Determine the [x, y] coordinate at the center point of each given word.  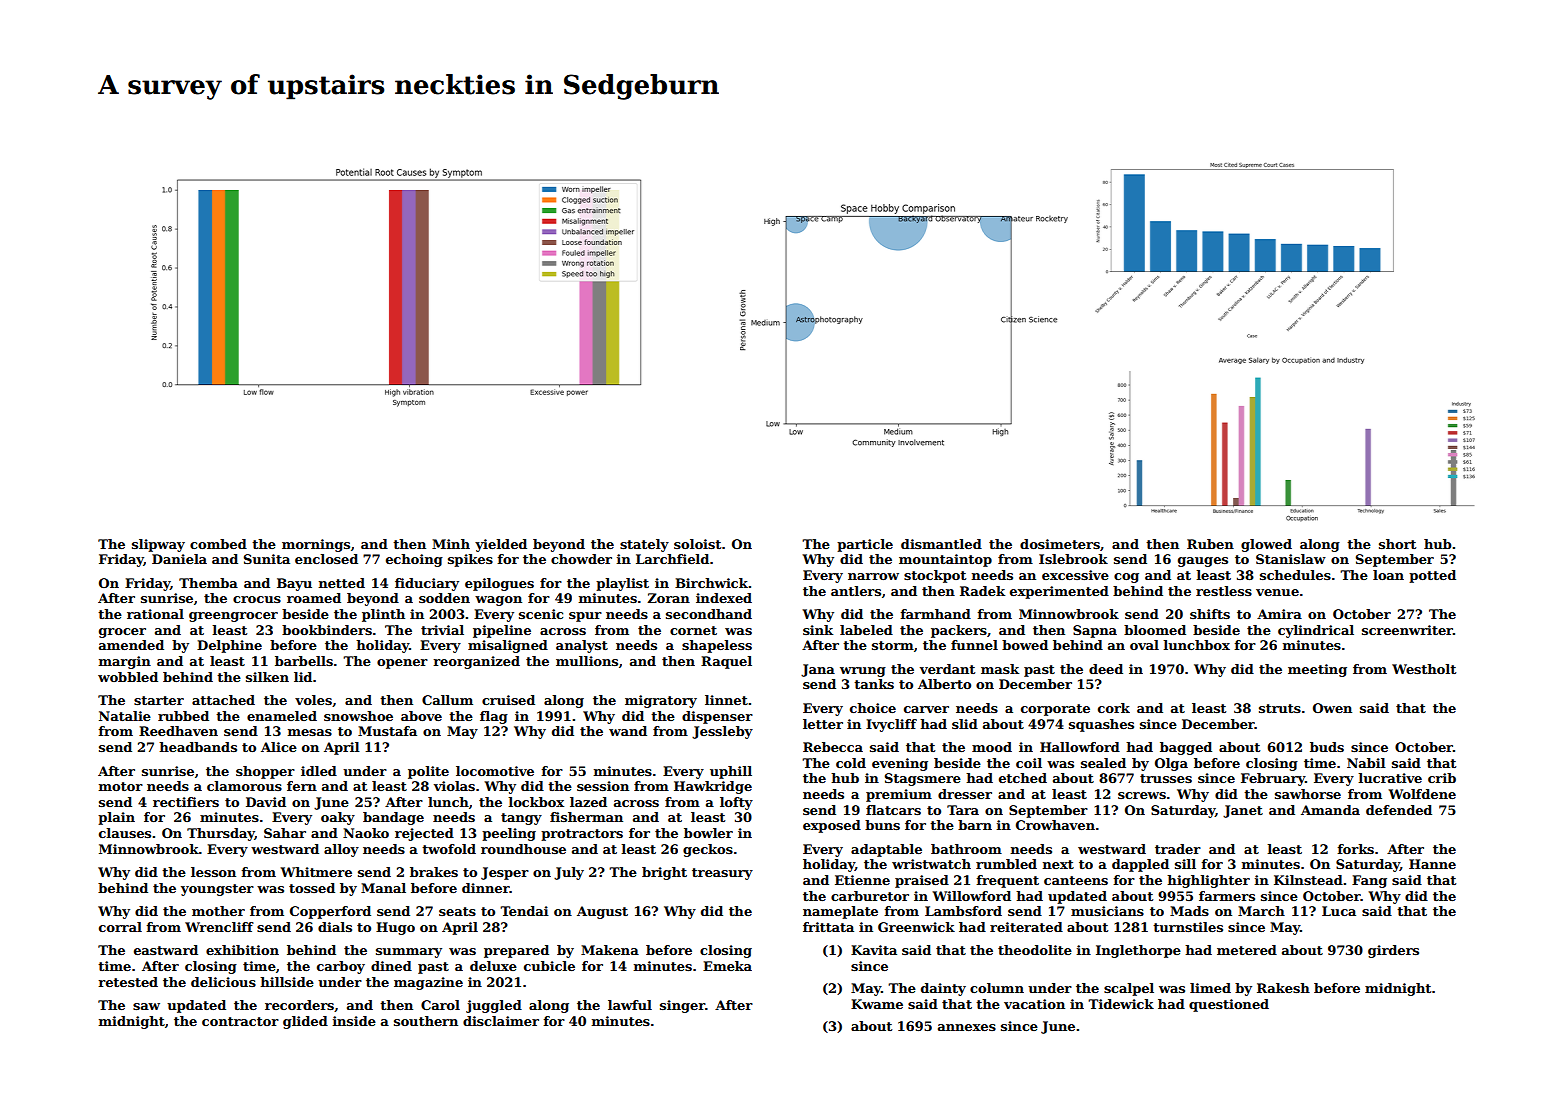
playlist [622, 584]
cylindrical [1316, 631]
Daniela [179, 559]
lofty [736, 803]
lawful [630, 1005]
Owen [1332, 708]
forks [1356, 849]
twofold [449, 849]
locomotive [495, 771]
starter [159, 700]
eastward [166, 950]
